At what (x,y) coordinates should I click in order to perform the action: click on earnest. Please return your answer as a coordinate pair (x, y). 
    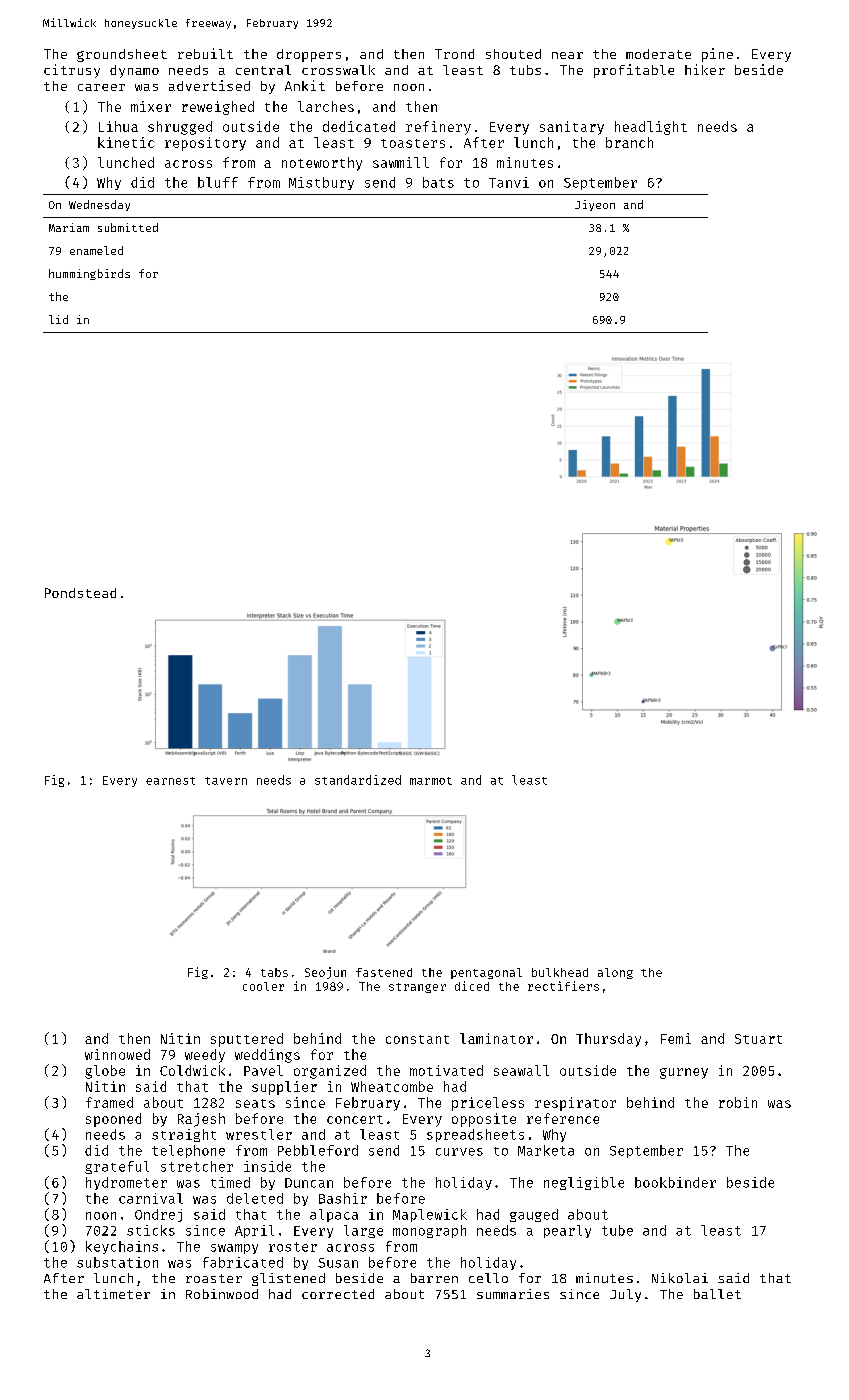
    Looking at the image, I should click on (170, 781).
